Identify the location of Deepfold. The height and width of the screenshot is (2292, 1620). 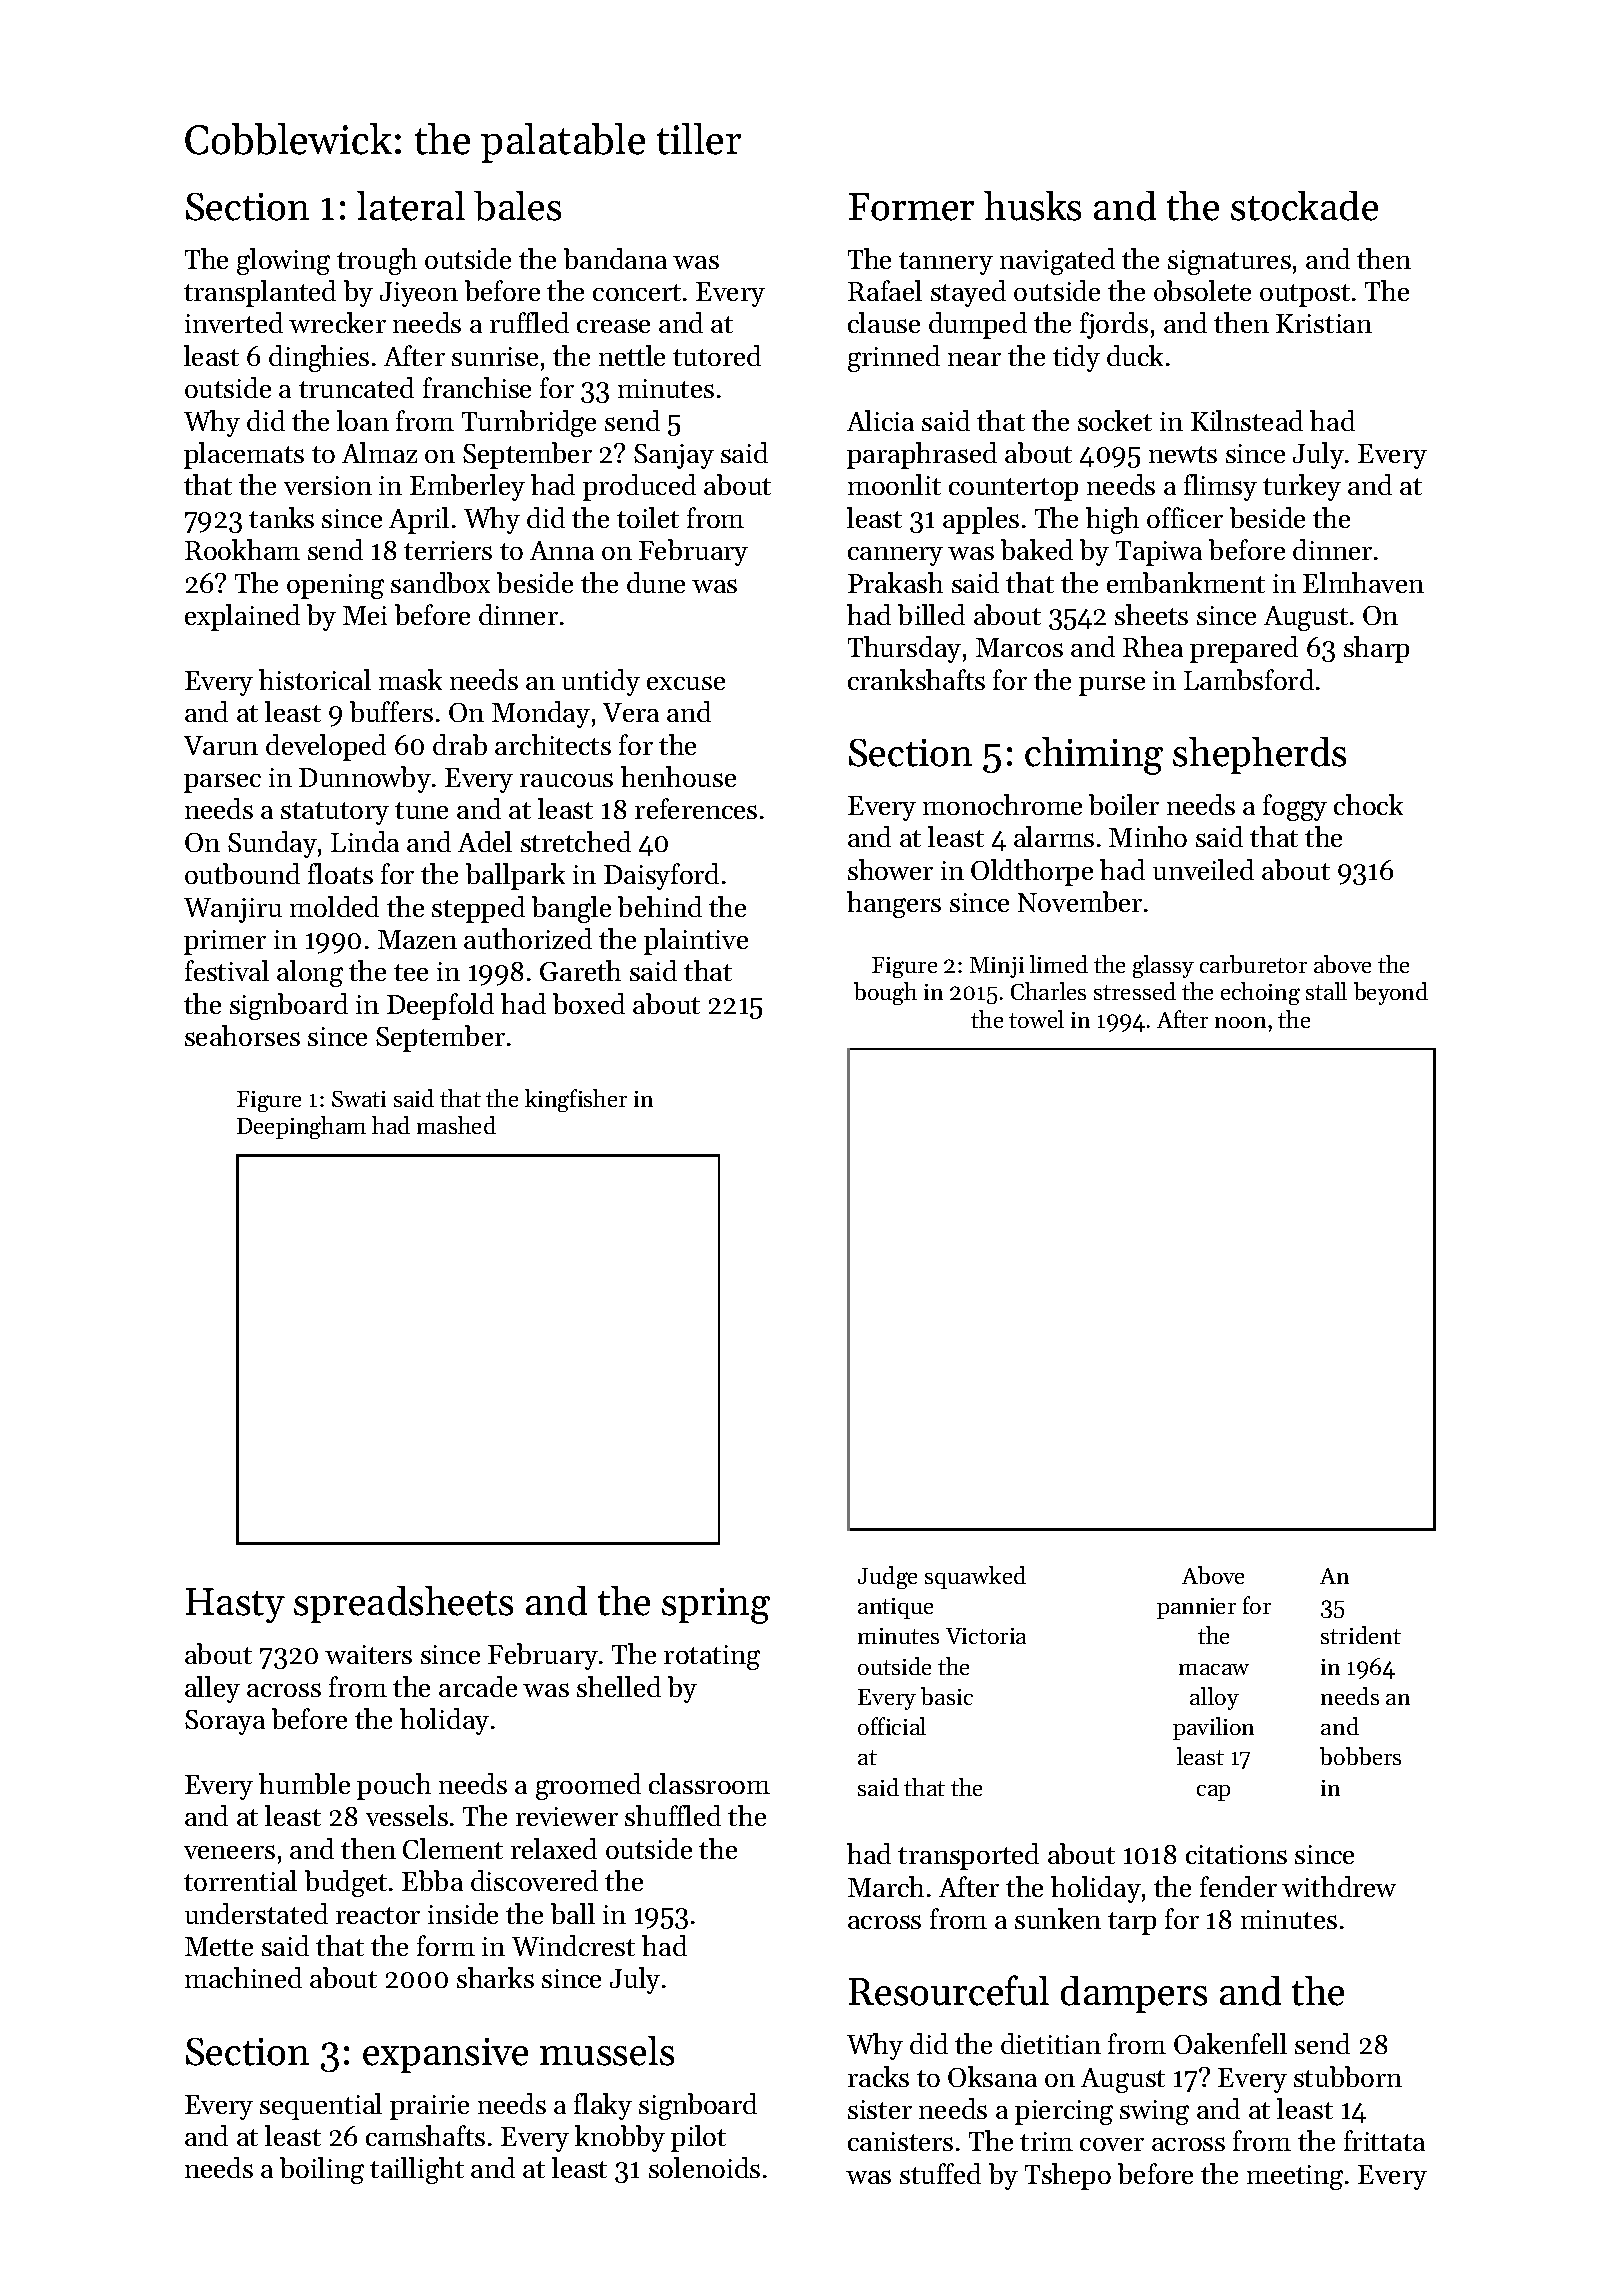
(440, 1006).
